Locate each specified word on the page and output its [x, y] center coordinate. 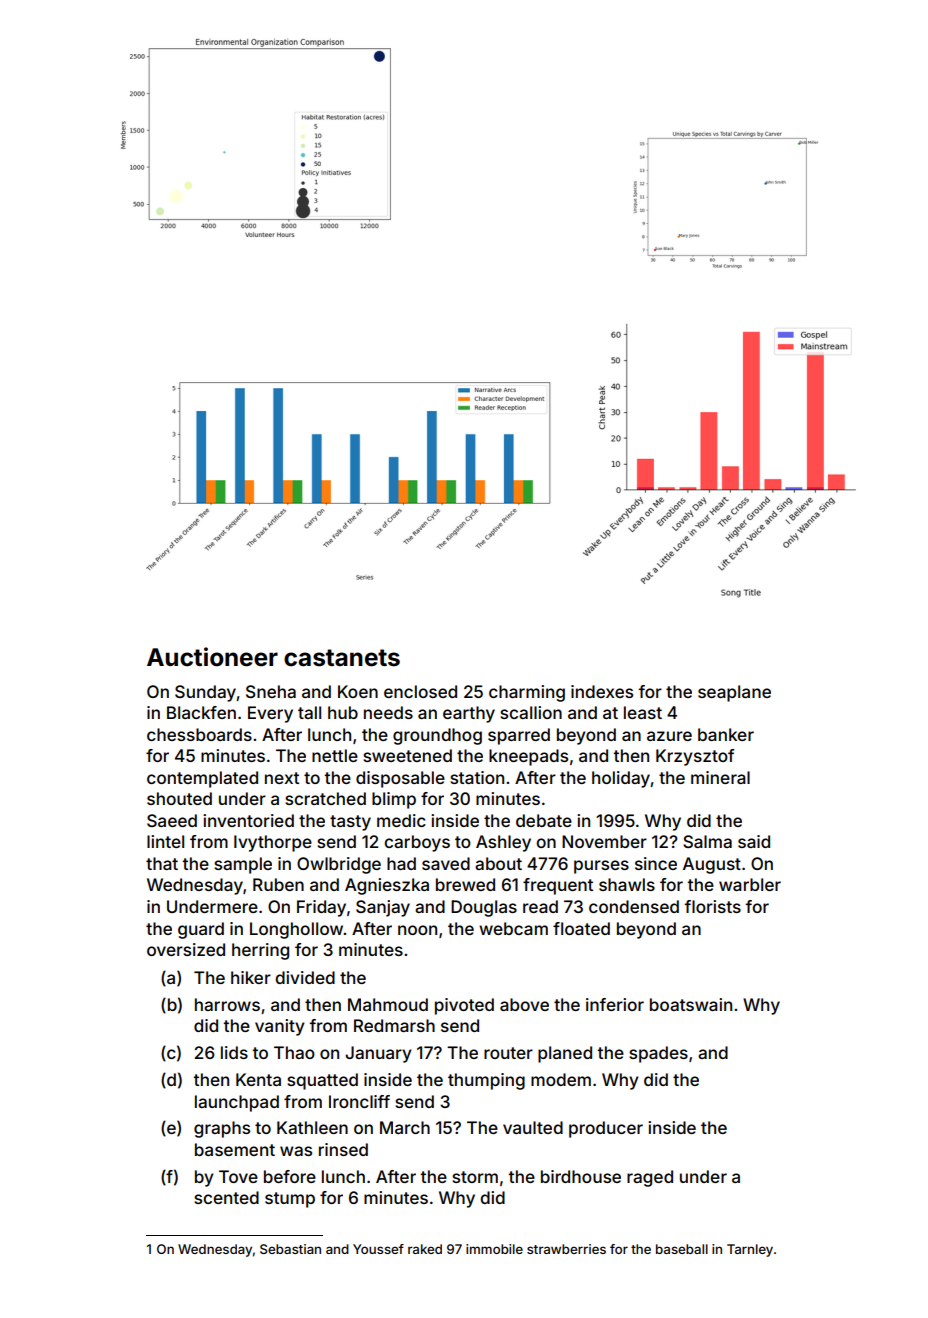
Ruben [278, 884]
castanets [342, 658]
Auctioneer [212, 657]
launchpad [237, 1103]
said [754, 841]
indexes [602, 691]
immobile [494, 1249]
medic [401, 820]
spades [658, 1054]
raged [650, 1178]
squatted [322, 1081]
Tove [238, 1176]
